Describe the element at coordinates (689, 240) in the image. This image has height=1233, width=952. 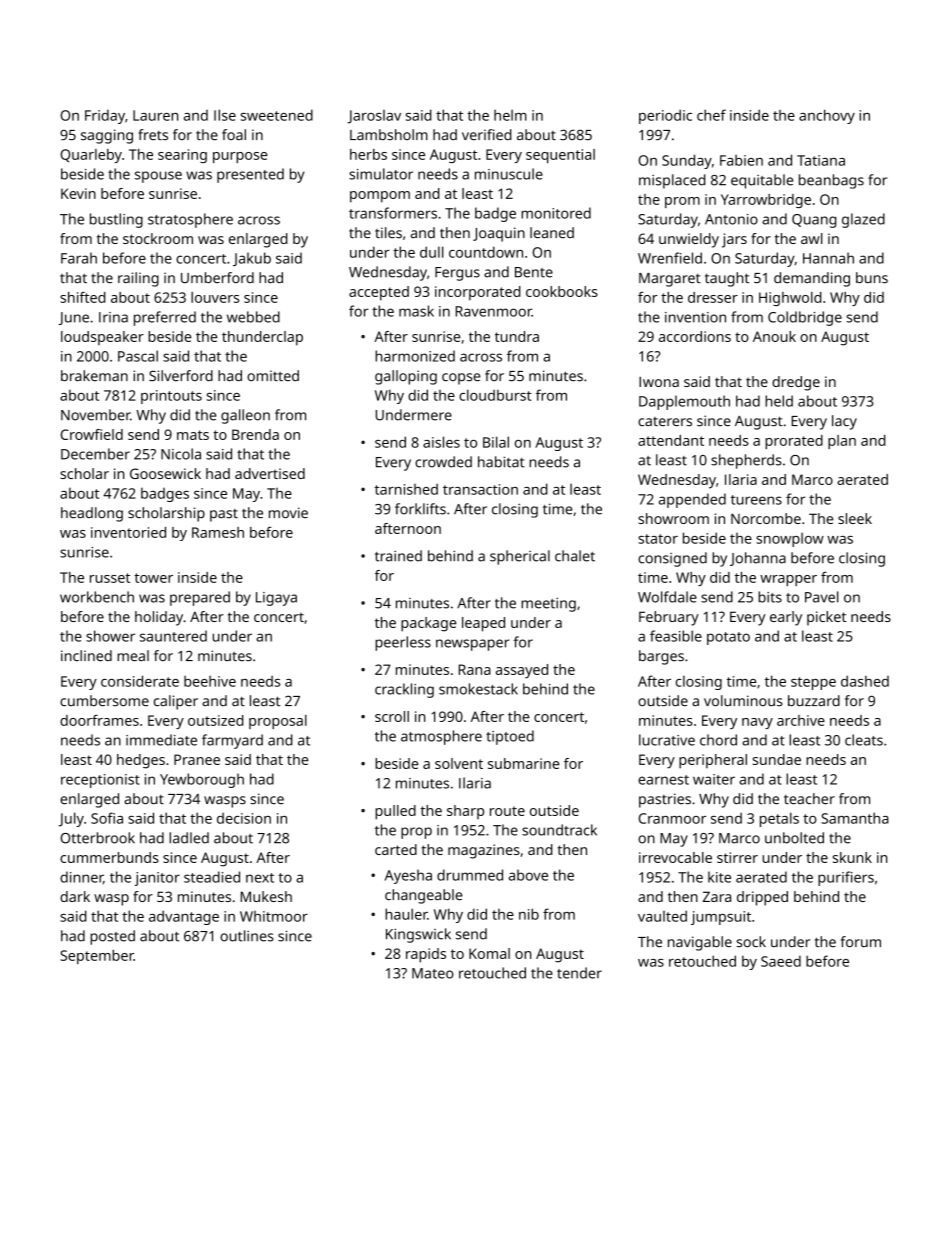
I see `unwieldy` at that location.
